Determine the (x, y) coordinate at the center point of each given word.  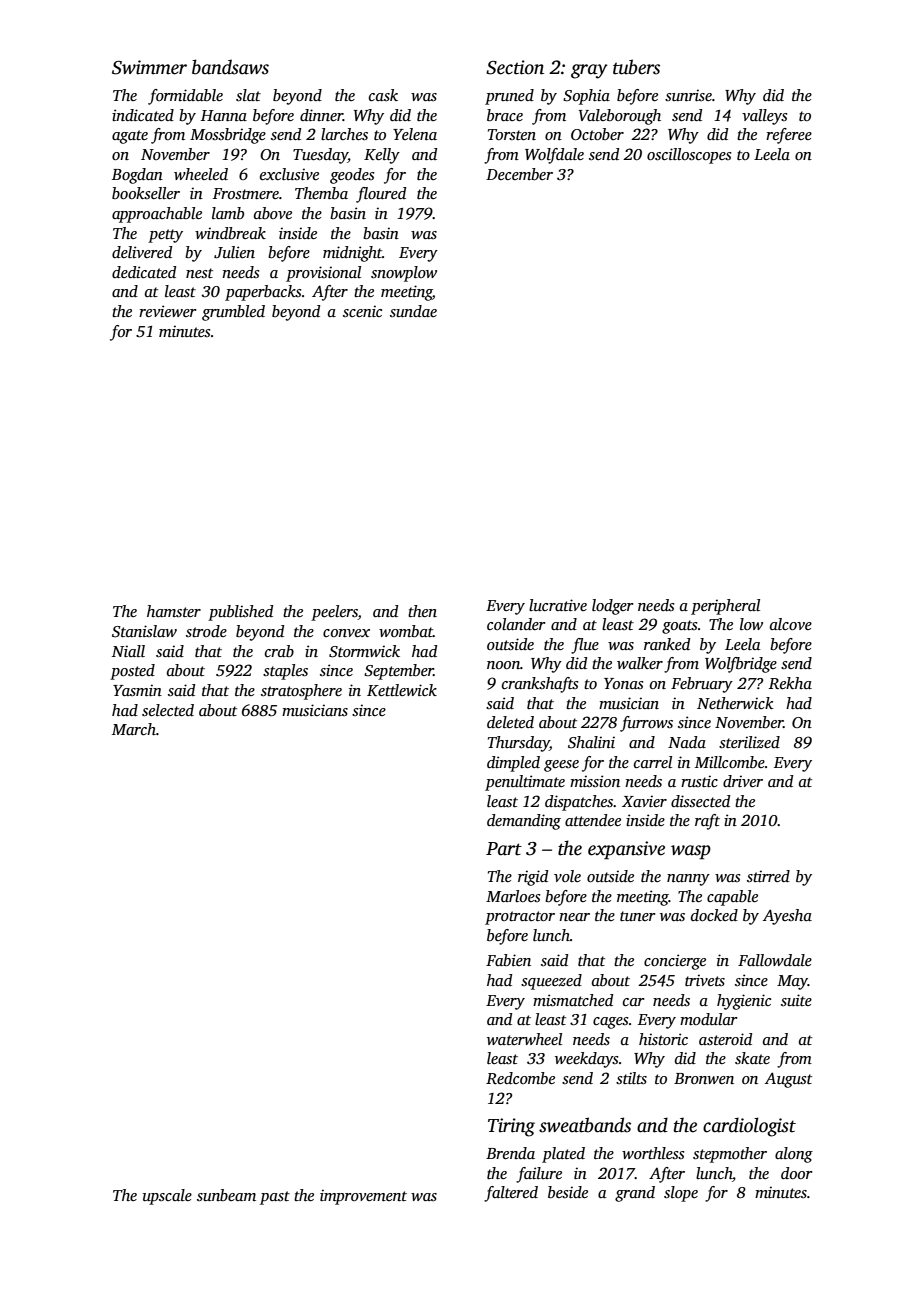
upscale (167, 1197)
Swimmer (149, 67)
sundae (413, 311)
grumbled (233, 313)
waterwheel (524, 1039)
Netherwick (735, 703)
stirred (768, 876)
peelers (334, 613)
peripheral (725, 607)
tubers (636, 67)
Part (504, 849)
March (134, 729)
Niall (128, 651)
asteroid (725, 1039)
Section (515, 67)
